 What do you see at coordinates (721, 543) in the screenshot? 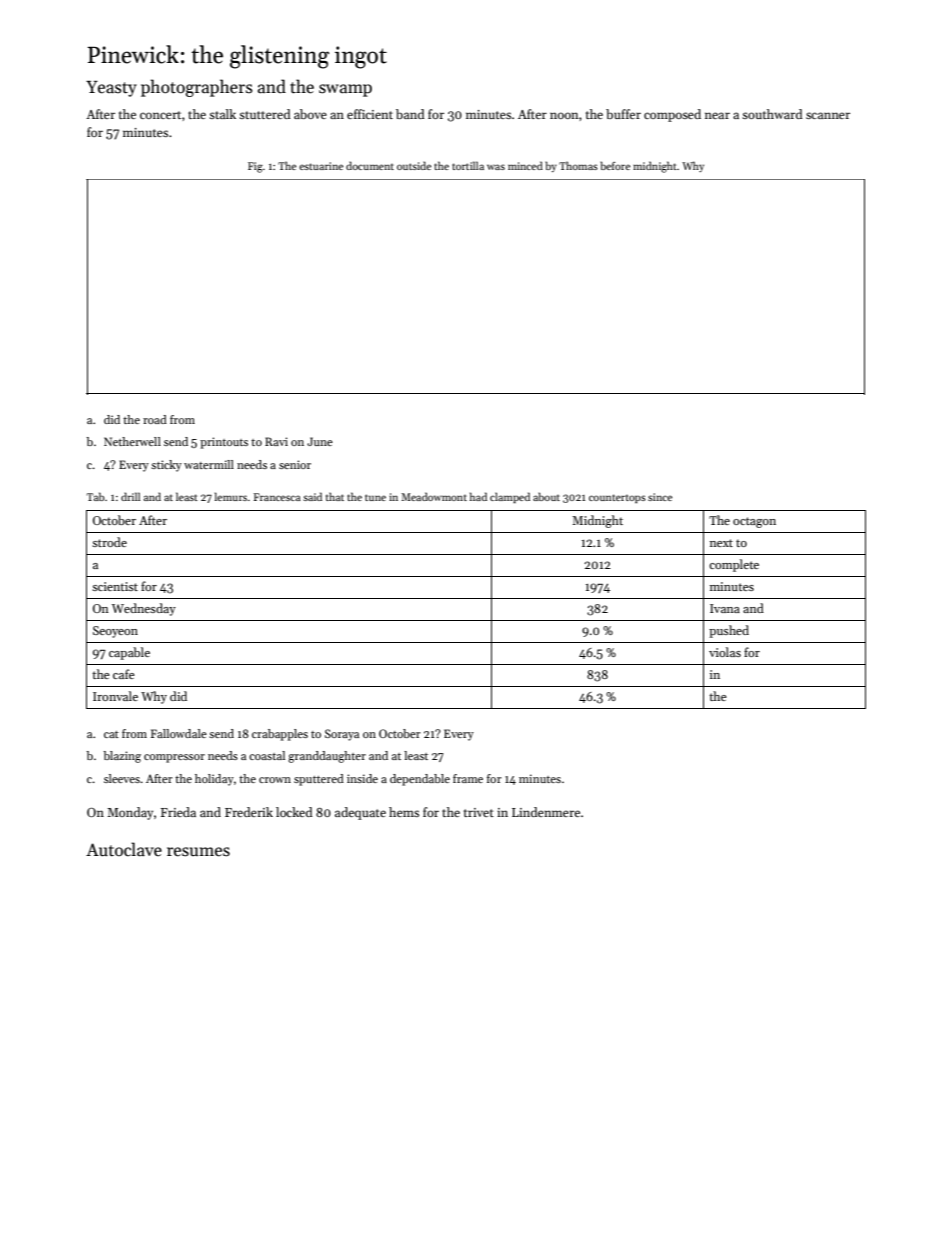
I see `next` at bounding box center [721, 543].
